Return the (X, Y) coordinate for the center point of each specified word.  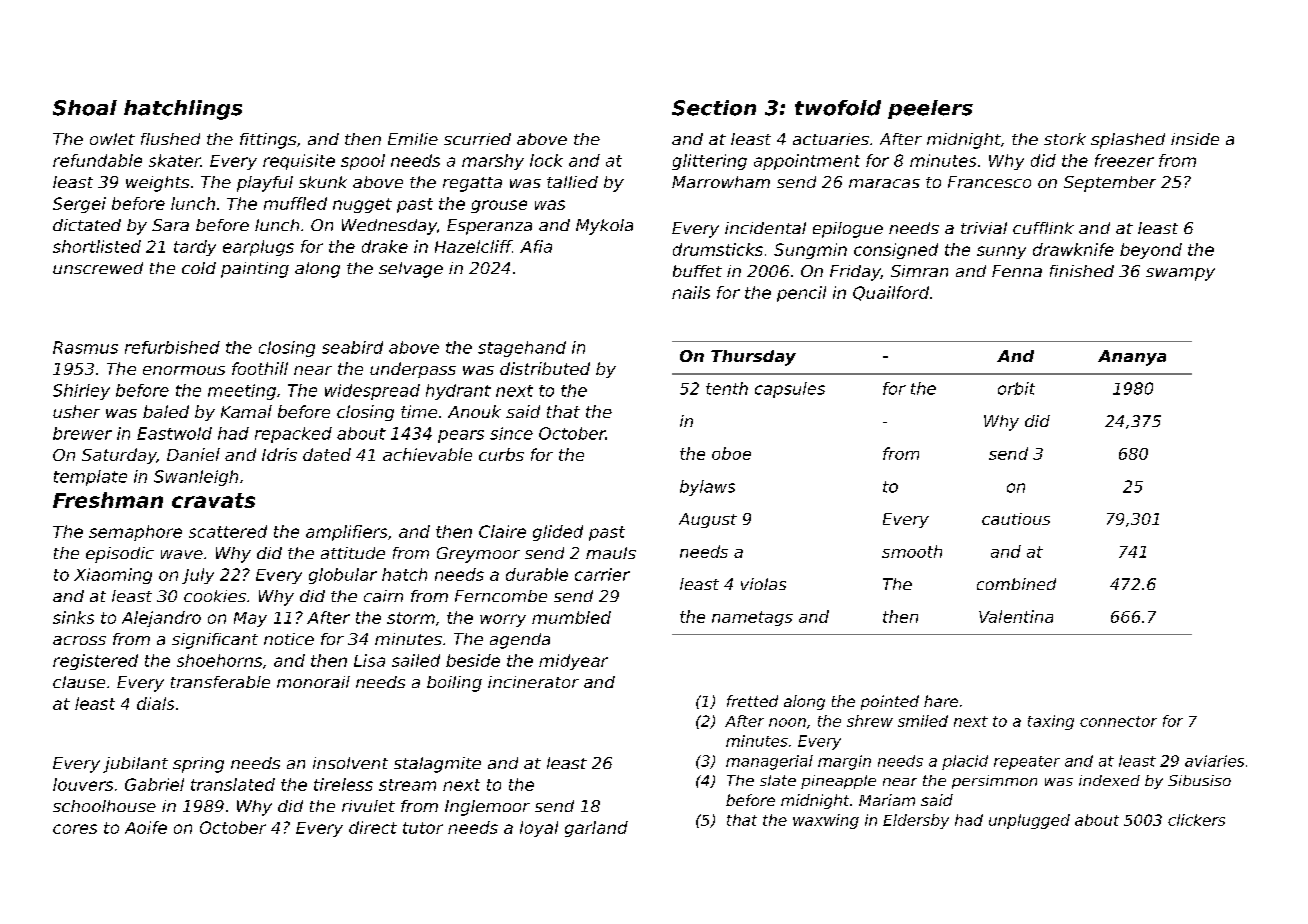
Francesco (989, 182)
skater (175, 160)
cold (199, 268)
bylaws (707, 488)
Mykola (604, 227)
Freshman (108, 500)
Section (714, 108)
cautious (1016, 519)
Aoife (146, 827)
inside (1195, 139)
